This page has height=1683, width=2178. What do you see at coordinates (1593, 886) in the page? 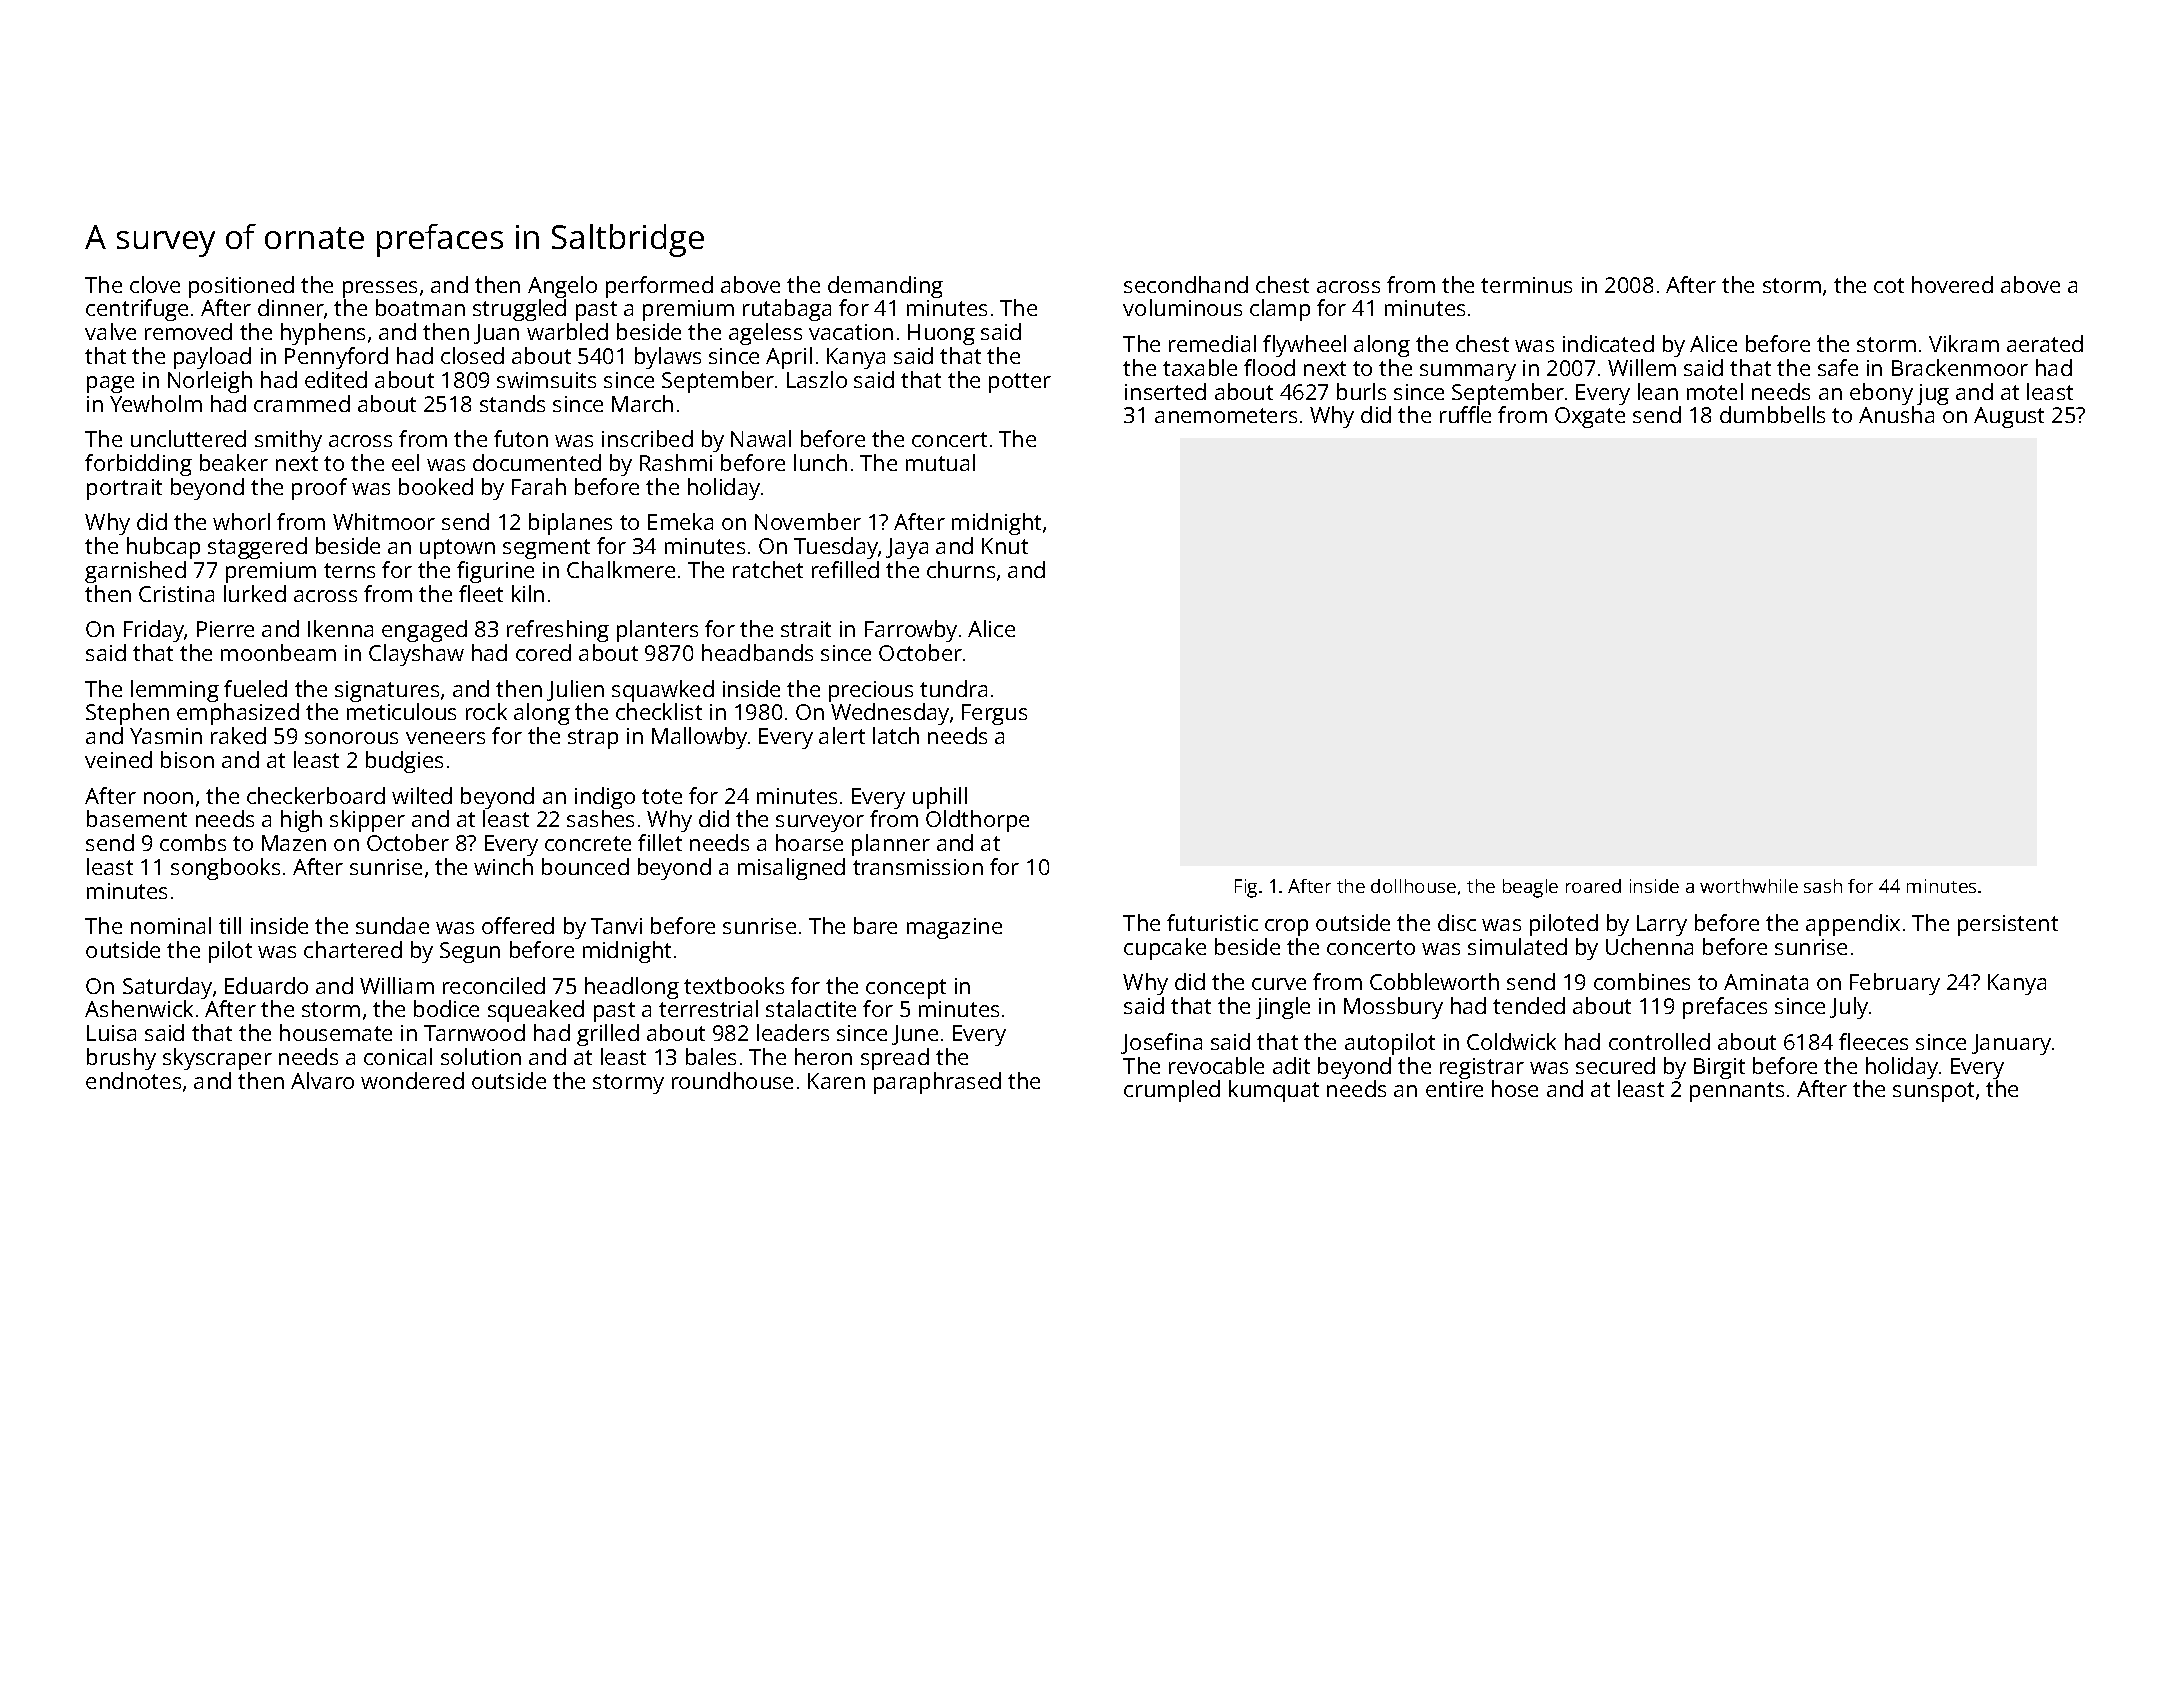
I see `roared` at bounding box center [1593, 886].
